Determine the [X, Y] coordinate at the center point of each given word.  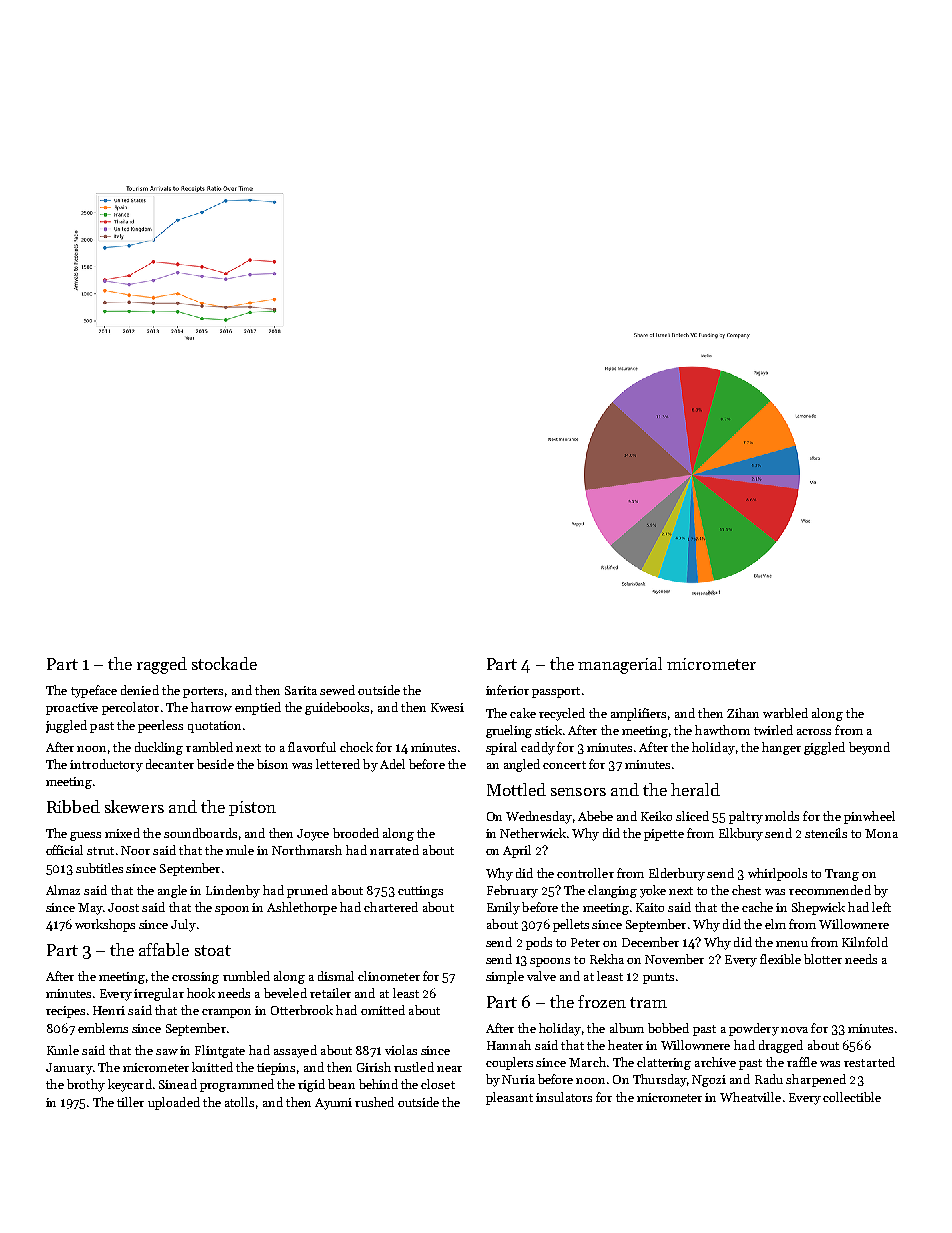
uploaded [174, 1103]
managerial [620, 665]
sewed [337, 690]
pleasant [509, 1098]
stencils [826, 833]
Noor [135, 850]
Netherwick [533, 833]
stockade [224, 663]
